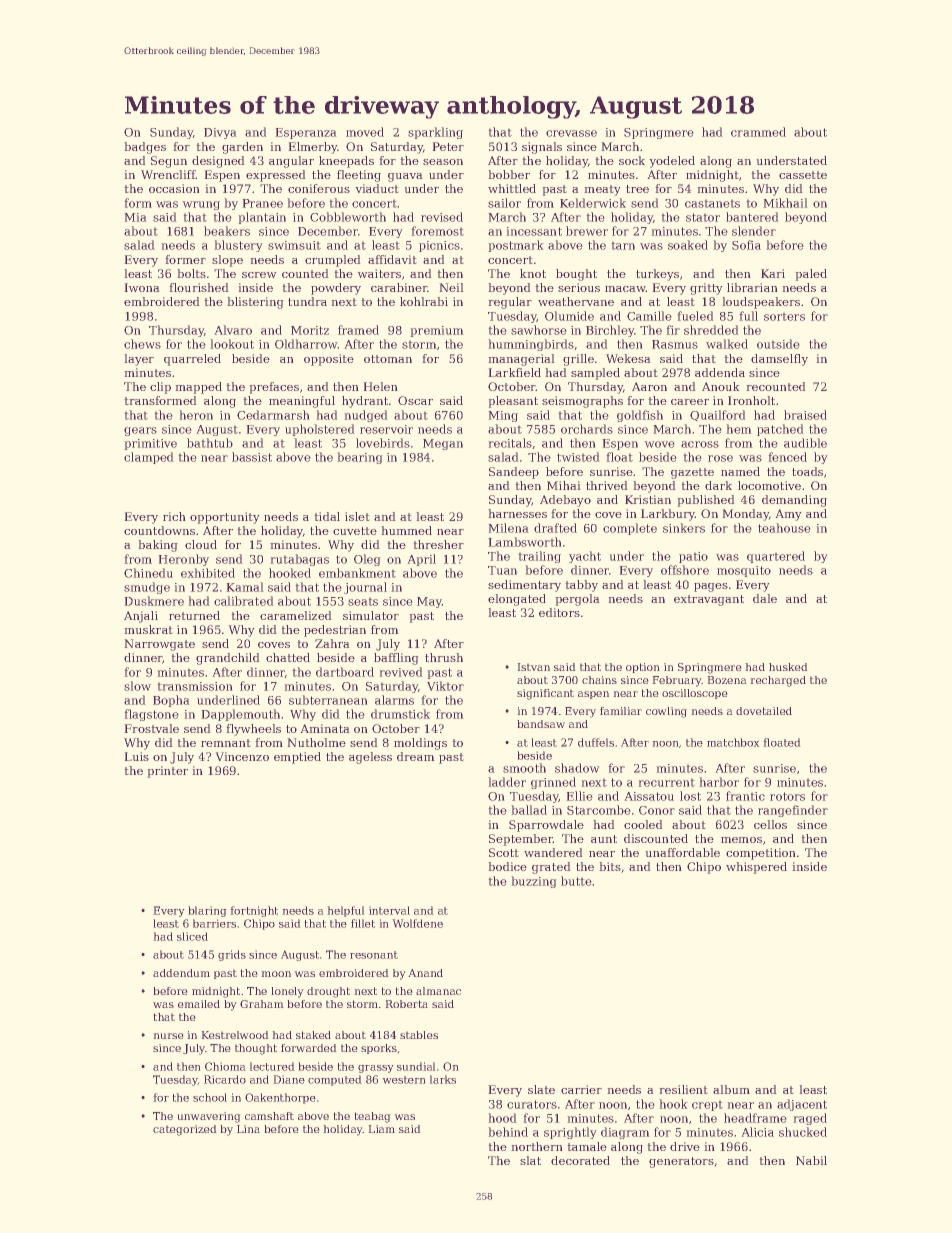 This screenshot has height=1233, width=952. Describe the element at coordinates (389, 910) in the screenshot. I see `interval` at that location.
